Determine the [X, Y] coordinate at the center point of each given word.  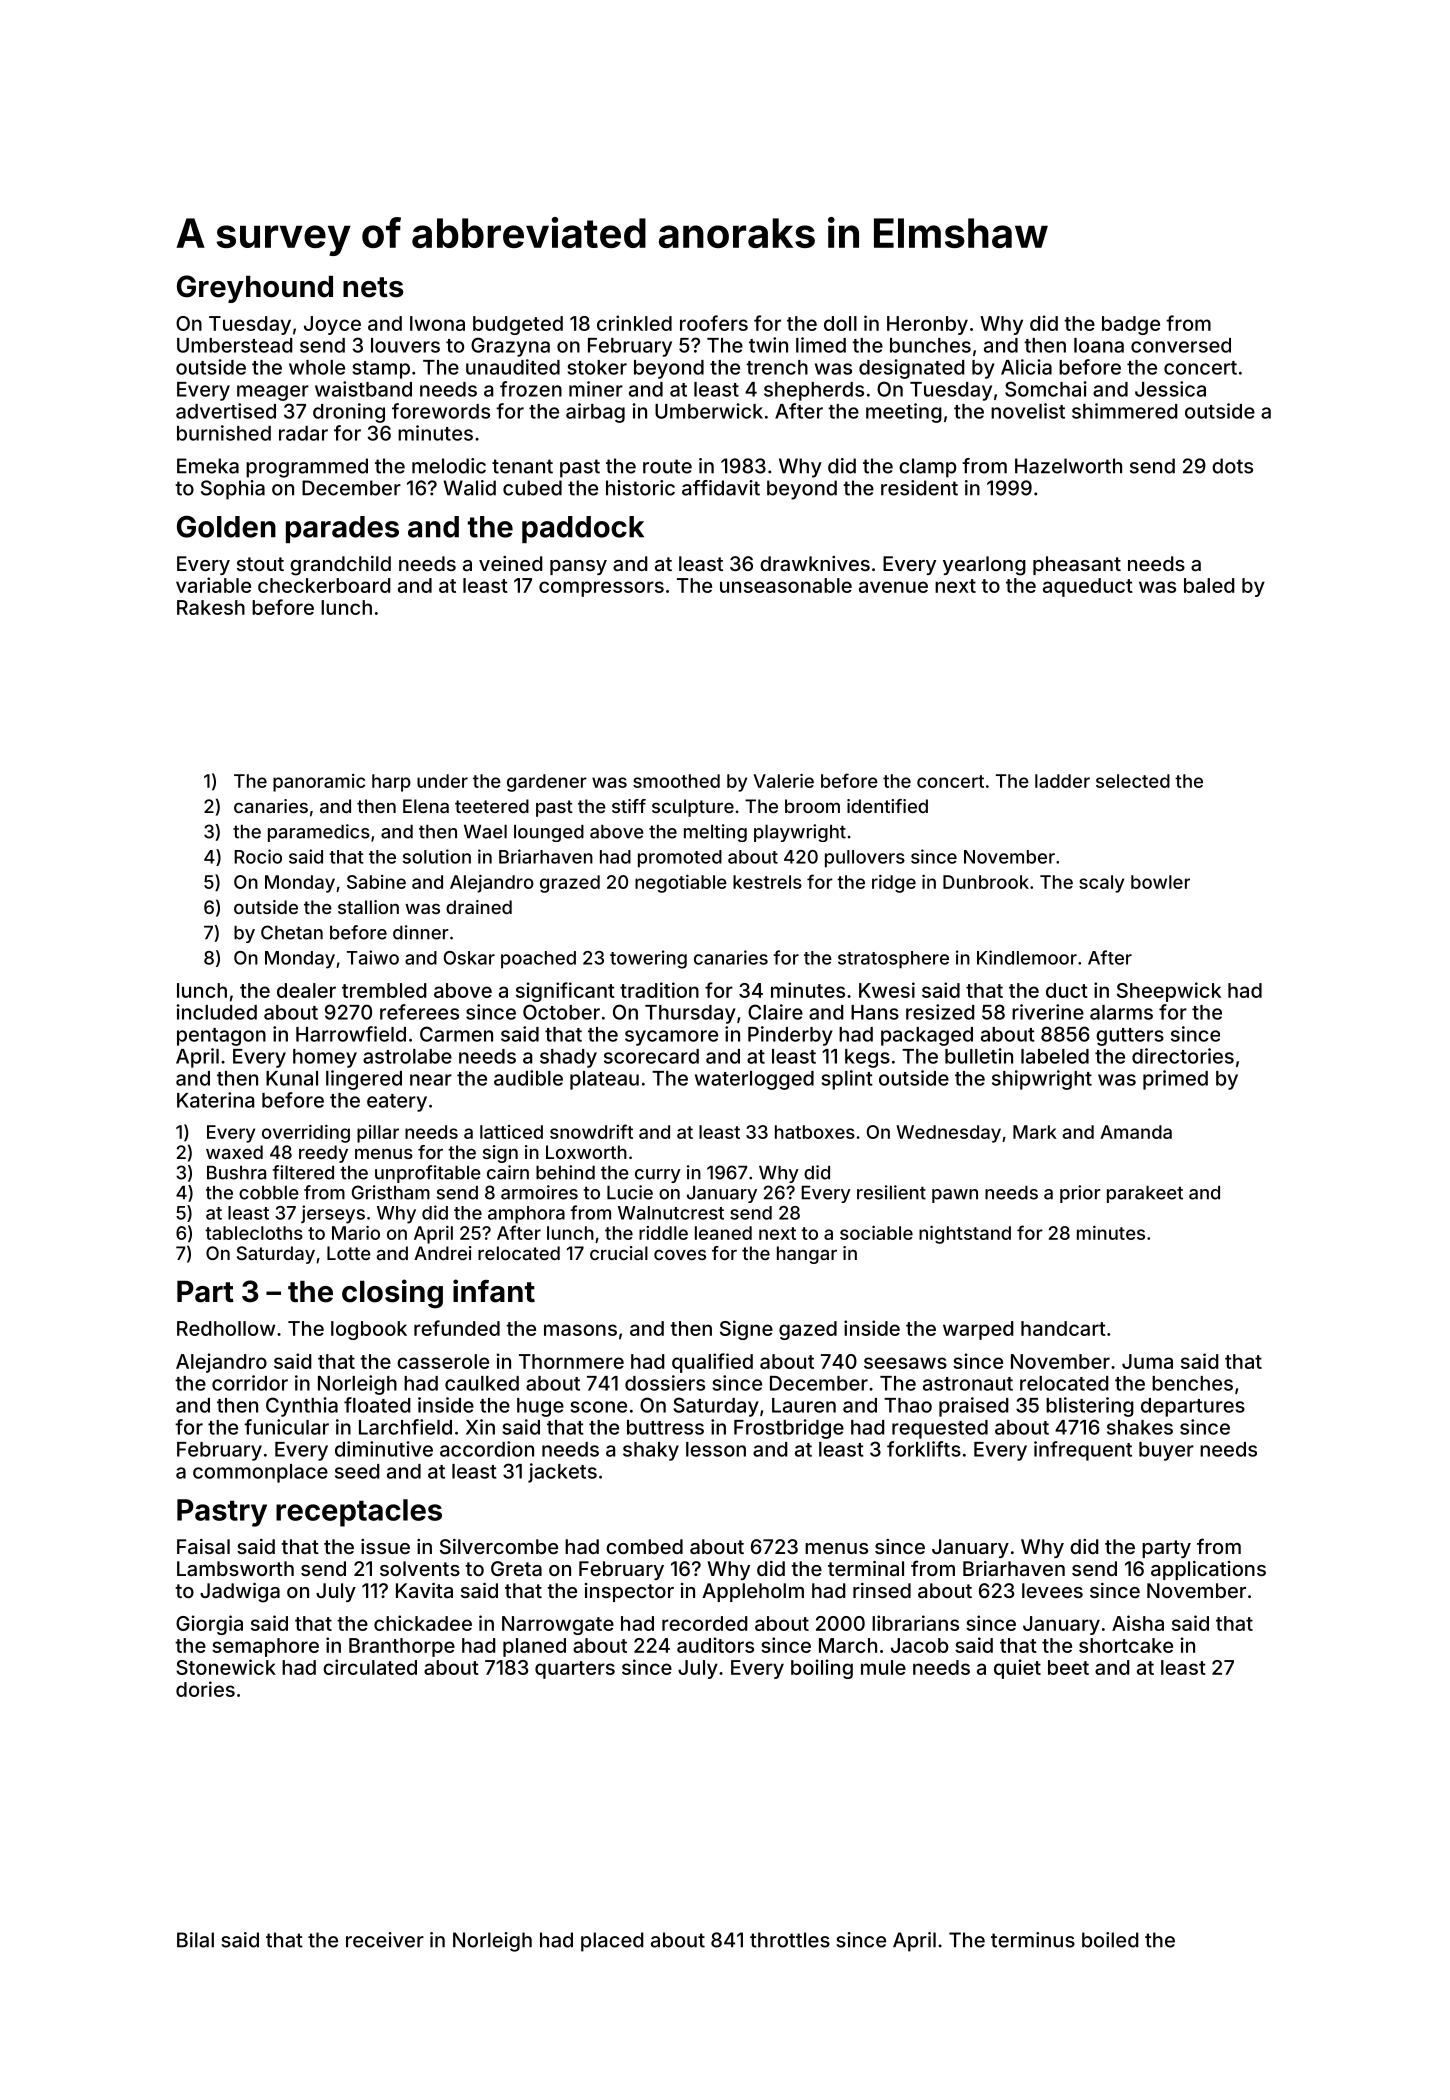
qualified [712, 1363]
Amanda [1136, 1132]
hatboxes [815, 1132]
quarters [575, 1670]
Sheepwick [1169, 992]
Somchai [1046, 389]
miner [596, 389]
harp [391, 783]
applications [1208, 1570]
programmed [307, 468]
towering [648, 959]
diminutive [384, 1449]
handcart [1063, 1328]
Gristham [391, 1192]
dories [205, 1689]
